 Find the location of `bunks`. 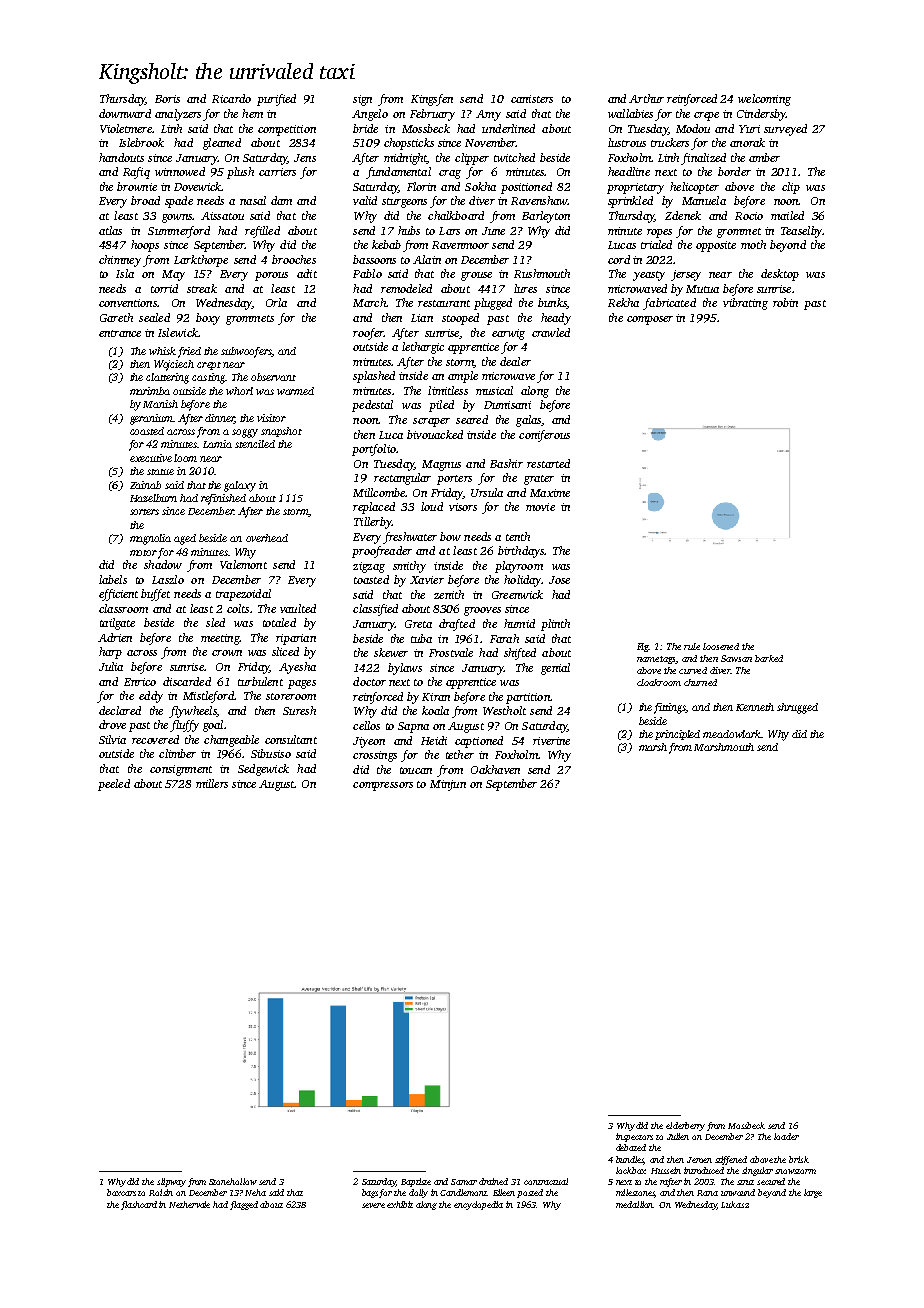

bunks is located at coordinates (552, 303).
